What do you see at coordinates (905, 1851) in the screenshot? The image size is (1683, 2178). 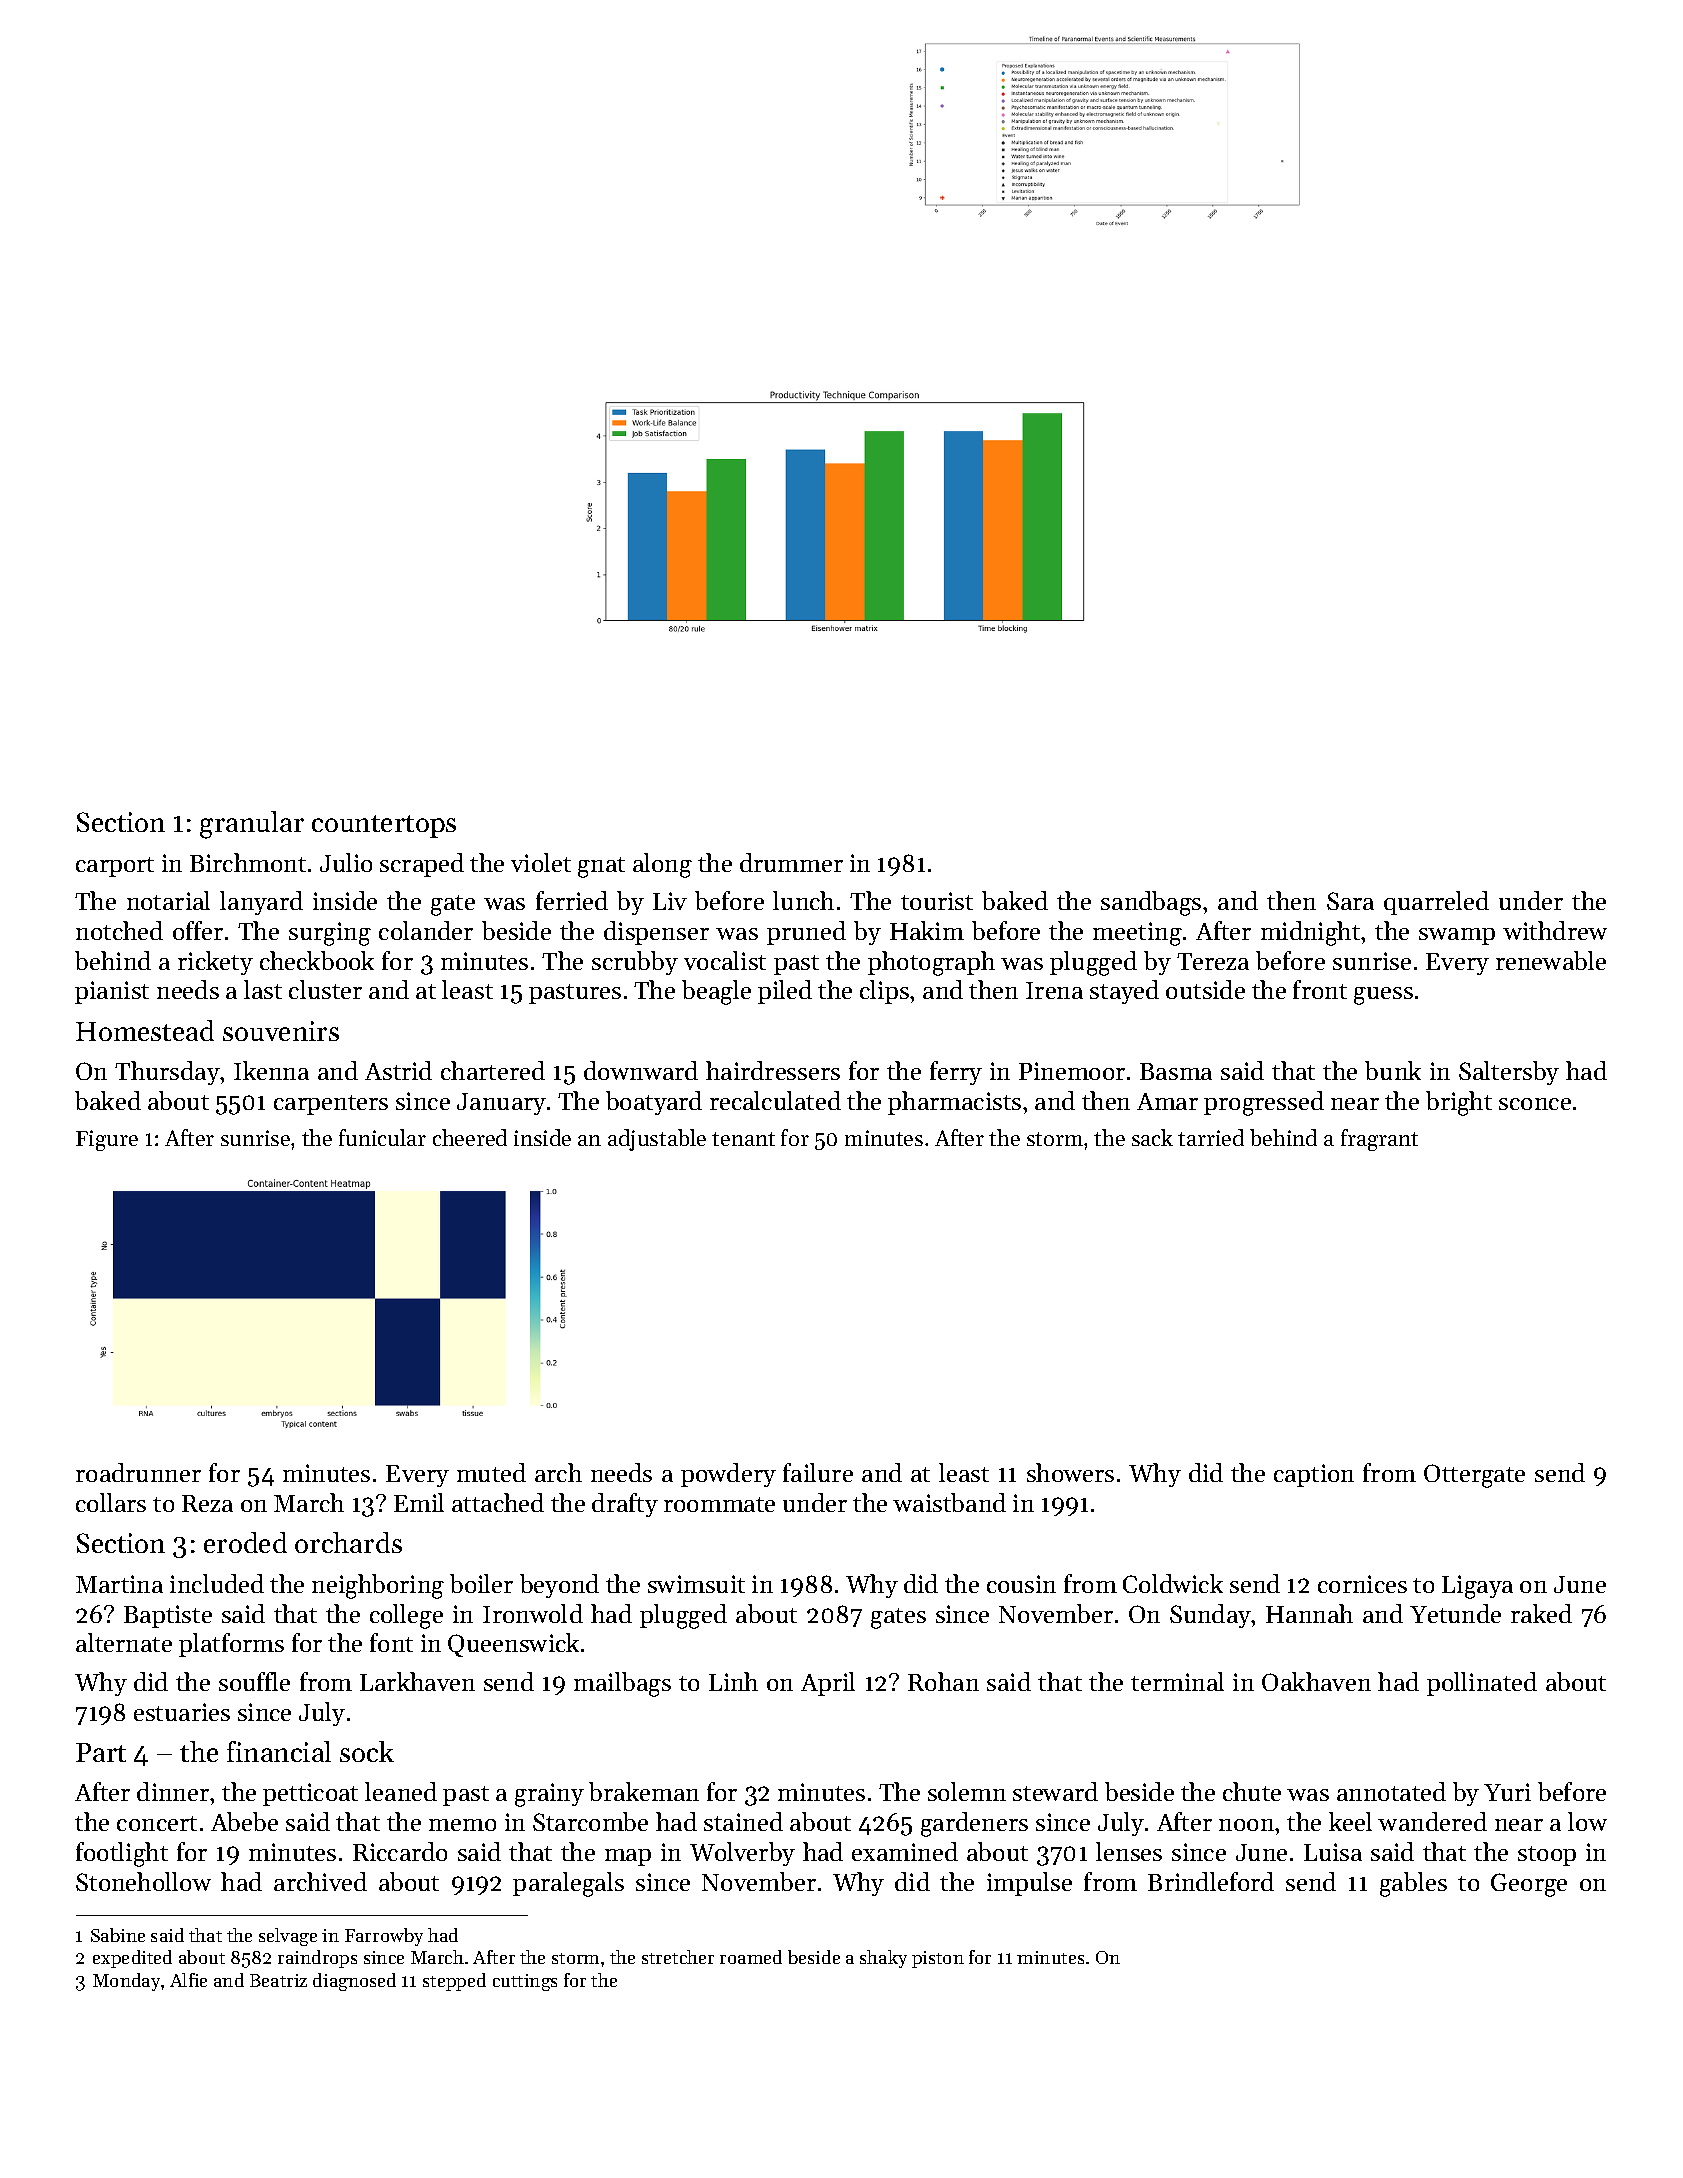 I see `examined` at bounding box center [905, 1851].
